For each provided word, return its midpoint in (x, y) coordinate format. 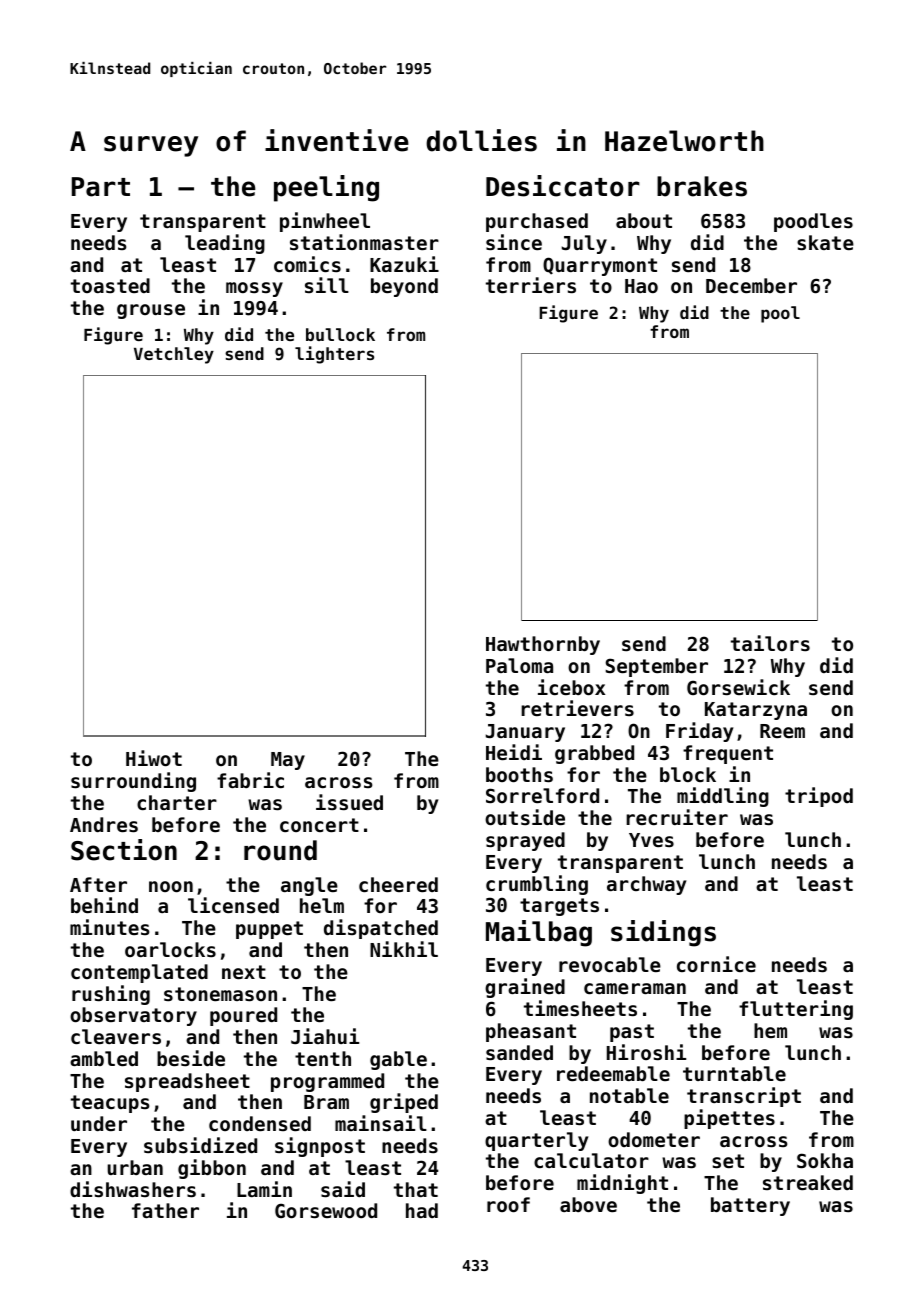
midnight (622, 1184)
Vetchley (174, 355)
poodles (813, 222)
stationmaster (364, 242)
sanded (519, 1053)
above (588, 1204)
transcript (744, 1097)
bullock (340, 334)
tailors (770, 643)
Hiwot (154, 758)
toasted (110, 286)
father (165, 1210)
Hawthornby (543, 645)
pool (780, 314)
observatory (133, 1016)
